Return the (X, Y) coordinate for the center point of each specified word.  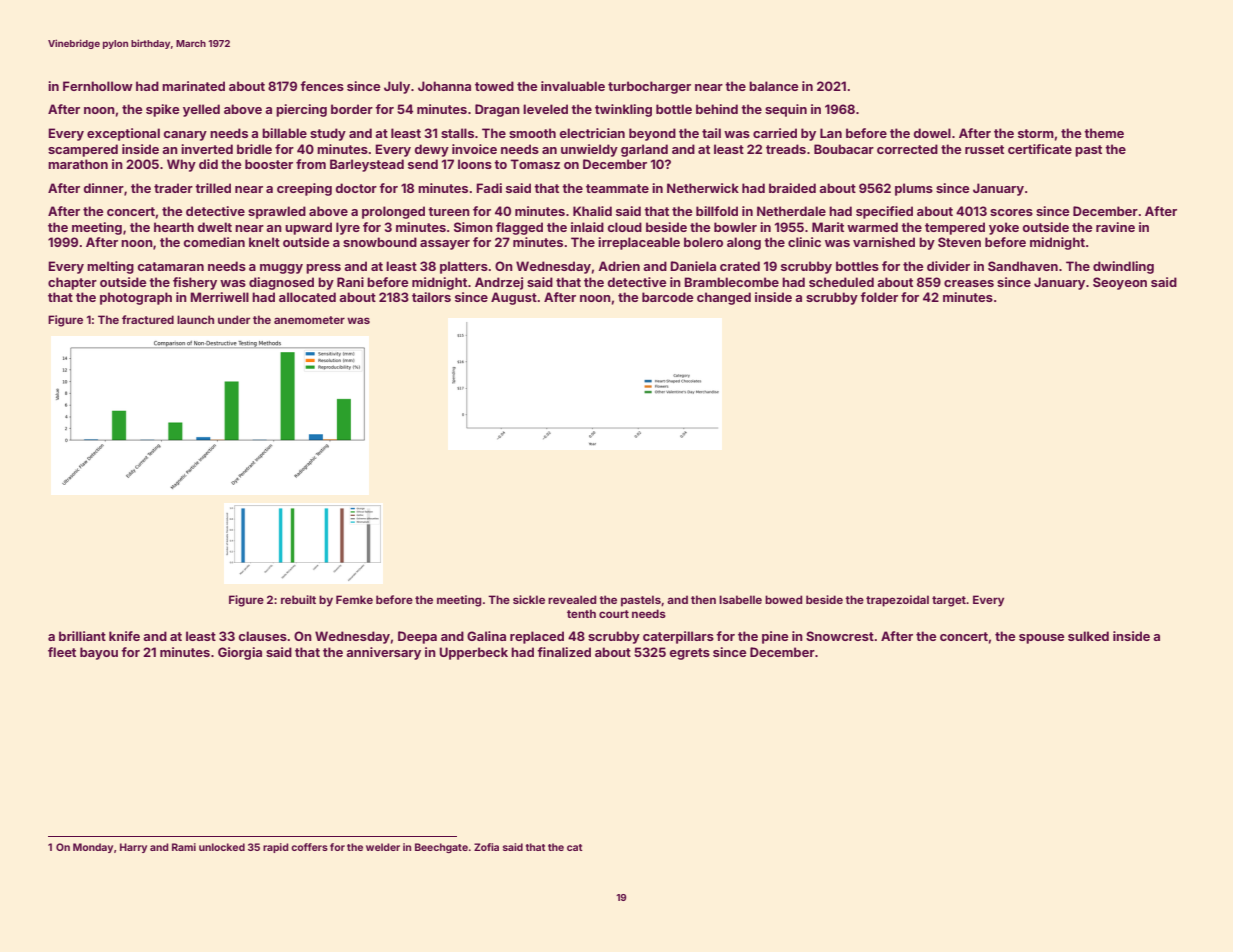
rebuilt (298, 599)
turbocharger (649, 87)
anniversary (383, 653)
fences (322, 86)
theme (1104, 133)
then (703, 599)
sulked (1088, 636)
